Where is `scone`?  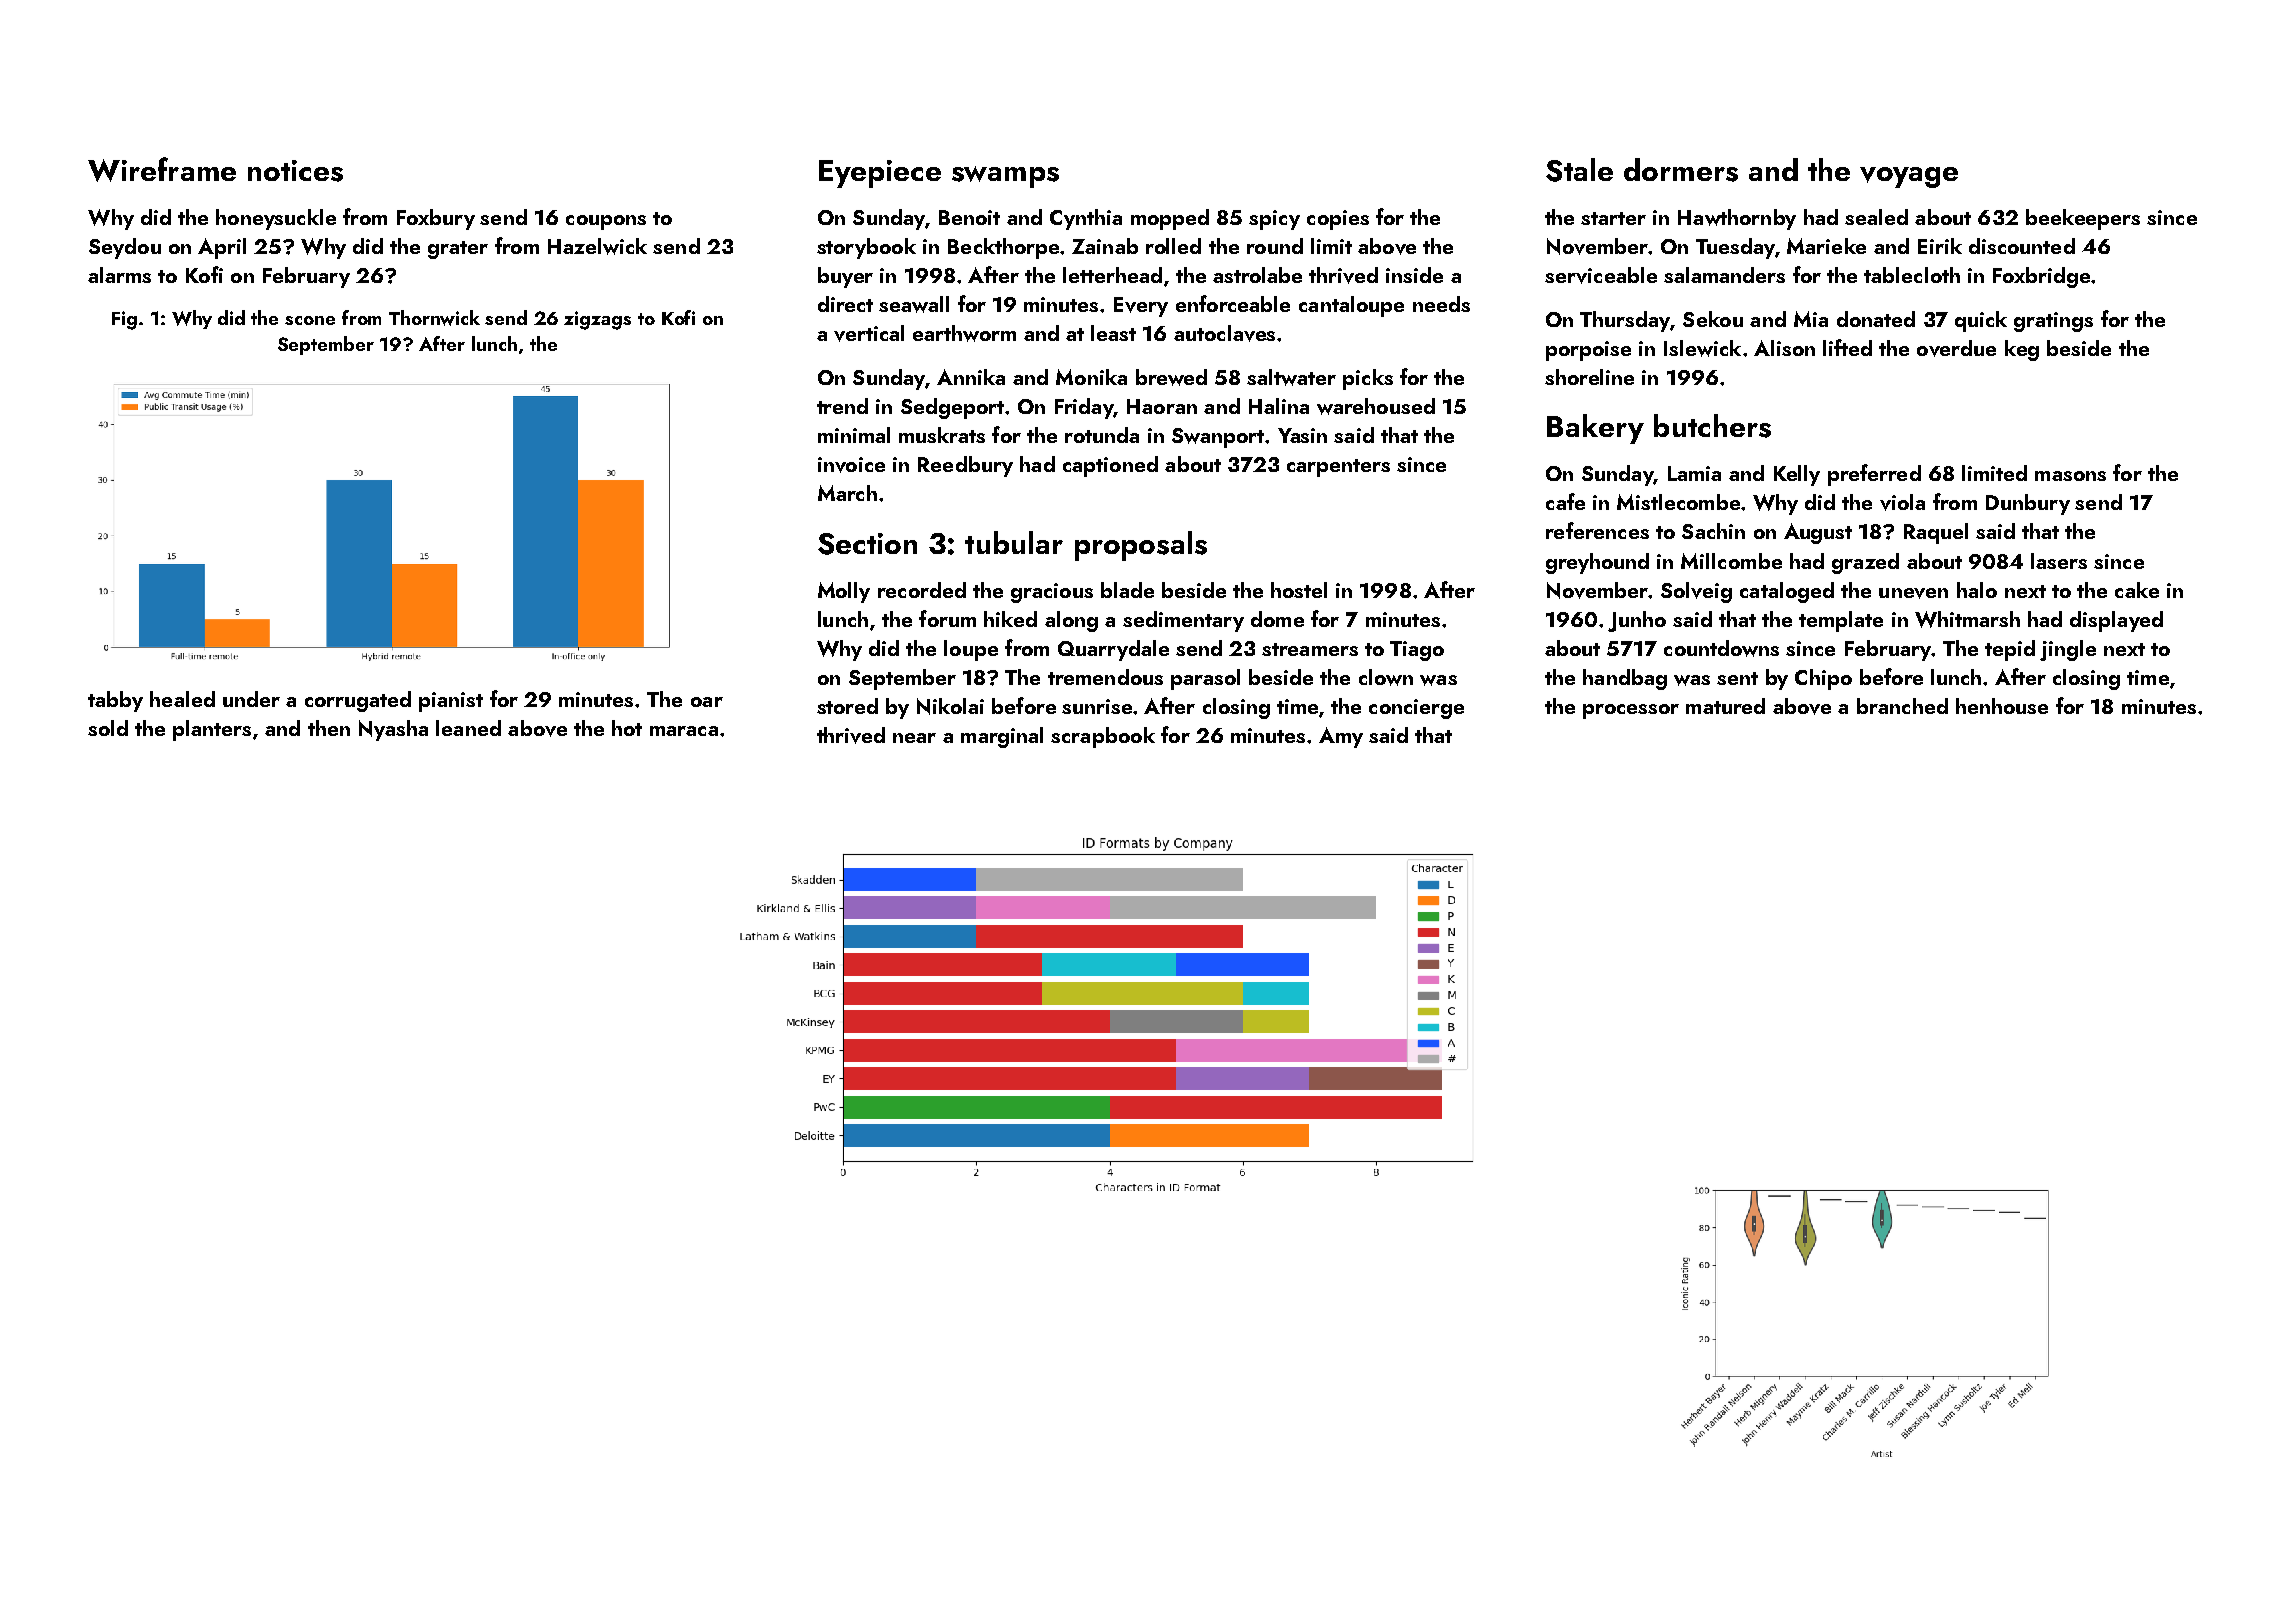
scone is located at coordinates (310, 320).
